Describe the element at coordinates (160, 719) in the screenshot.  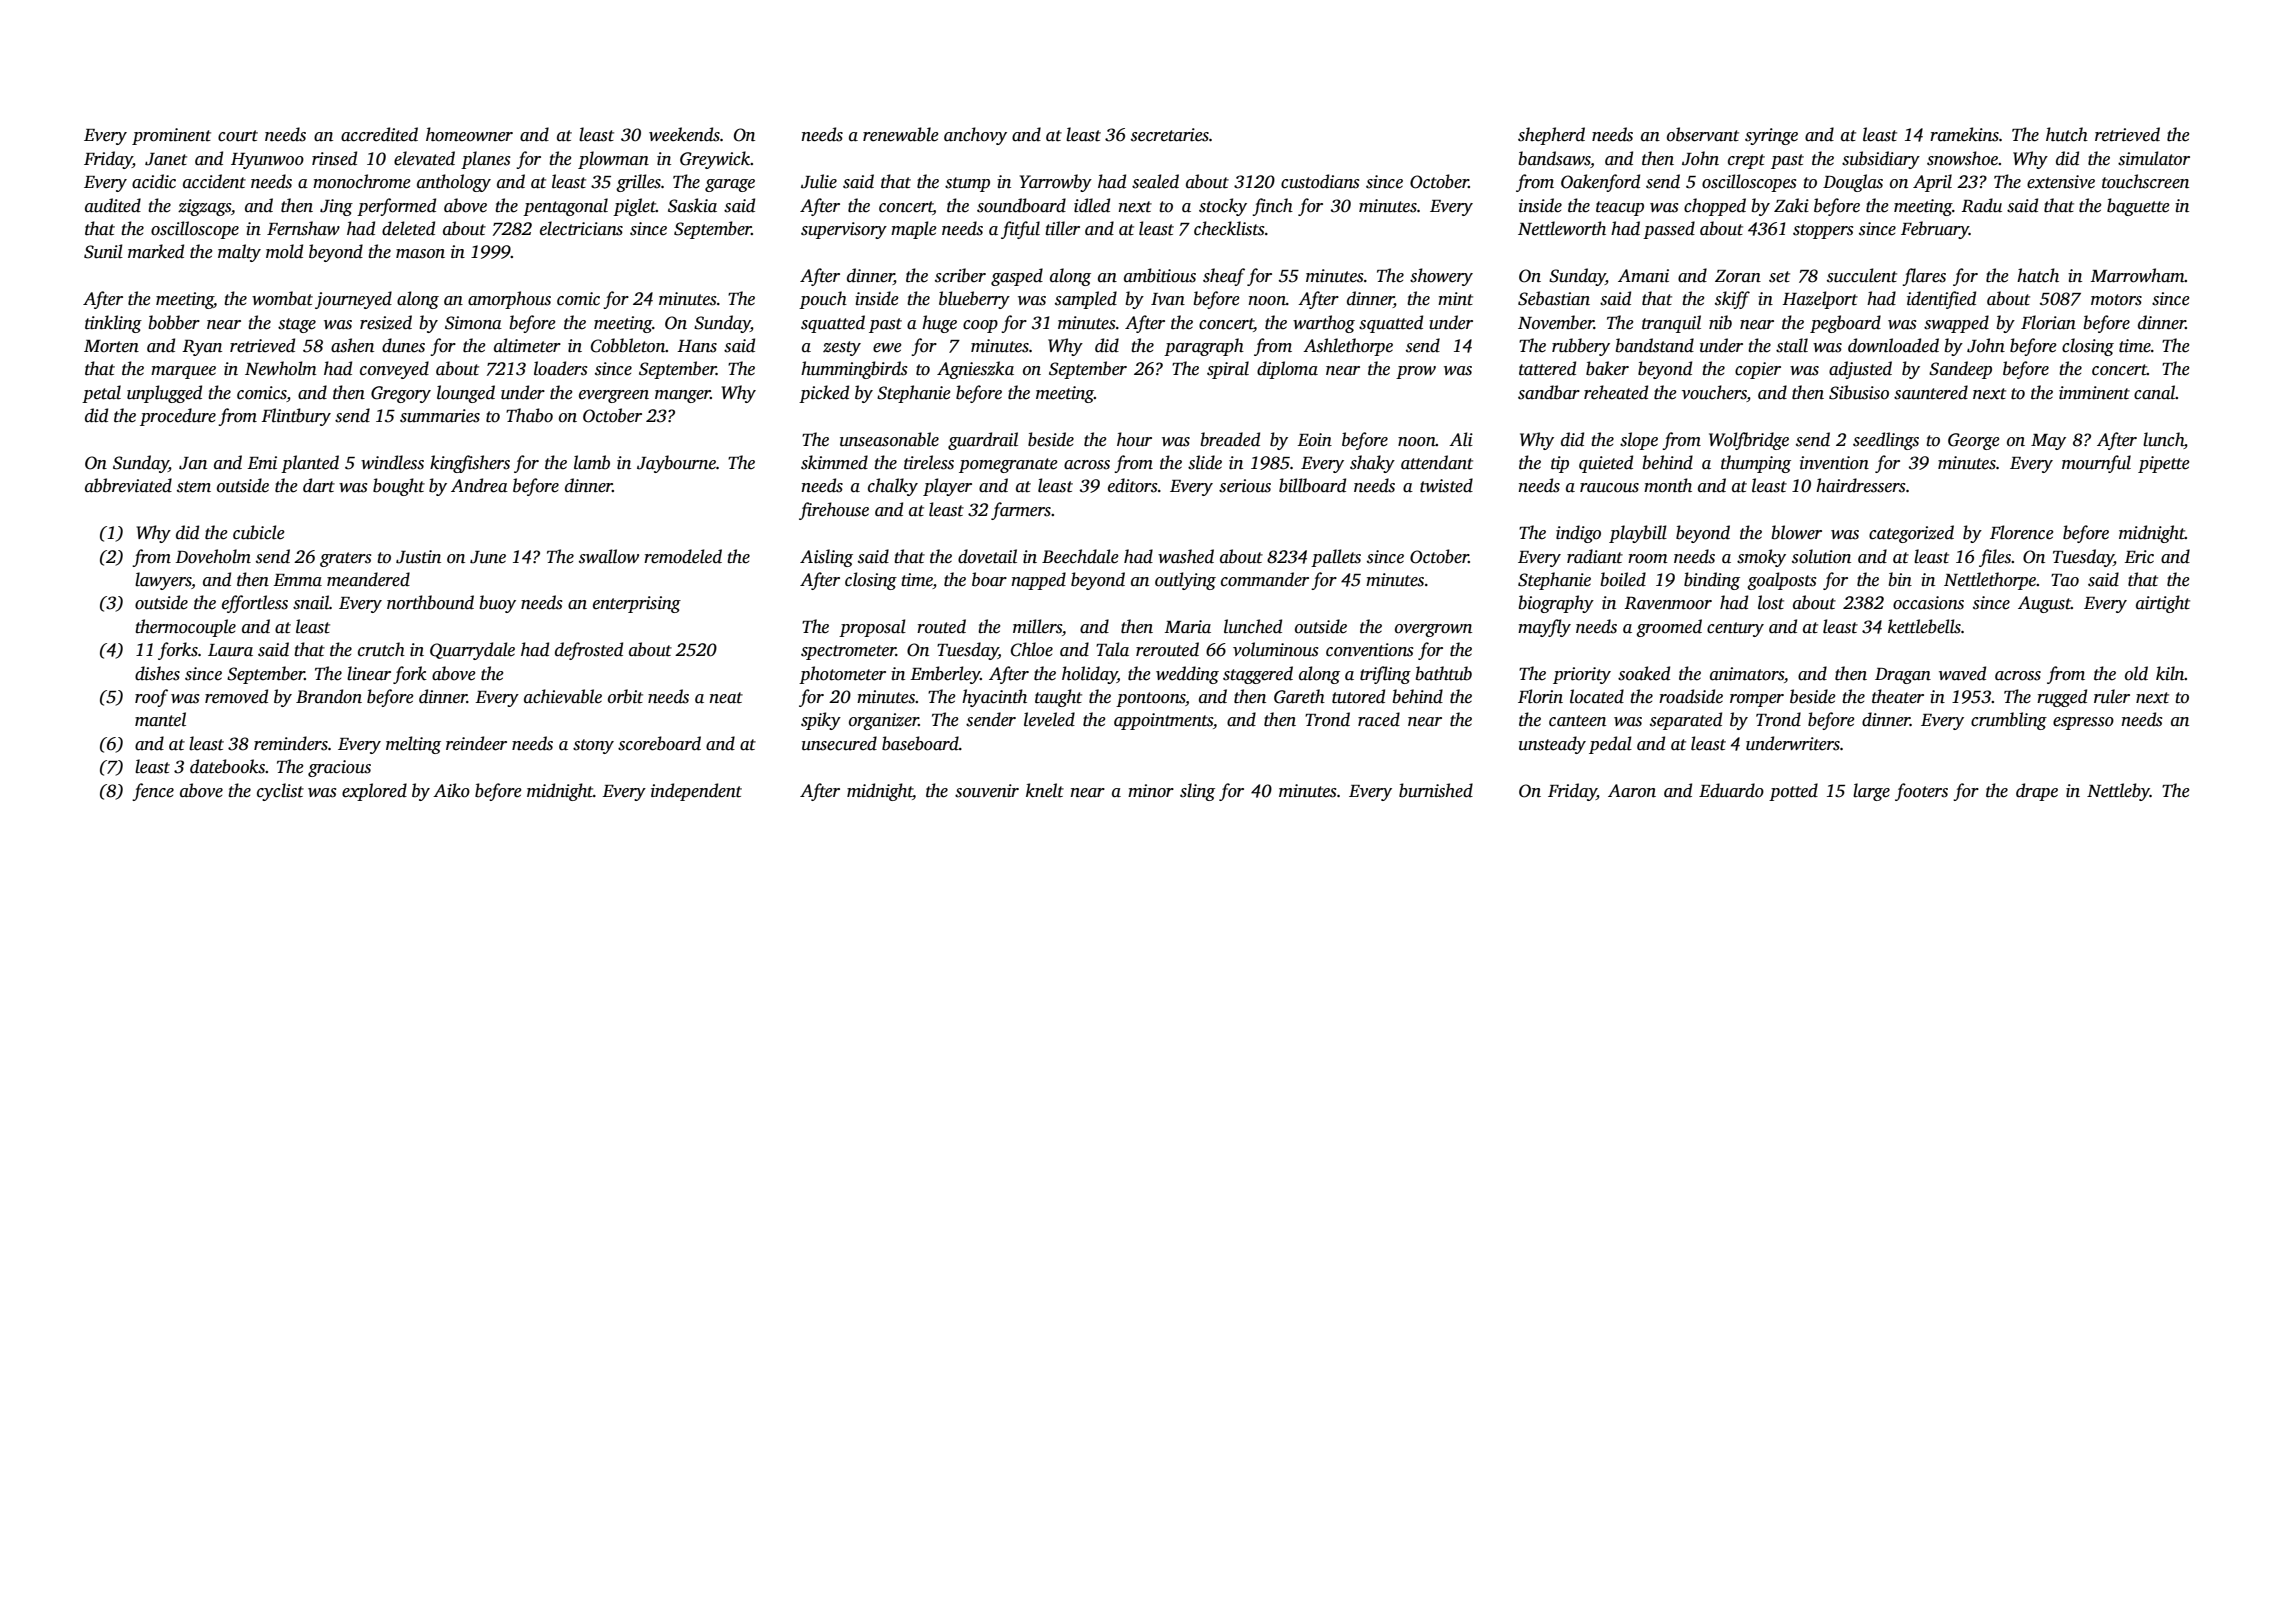
I see `mantel` at that location.
